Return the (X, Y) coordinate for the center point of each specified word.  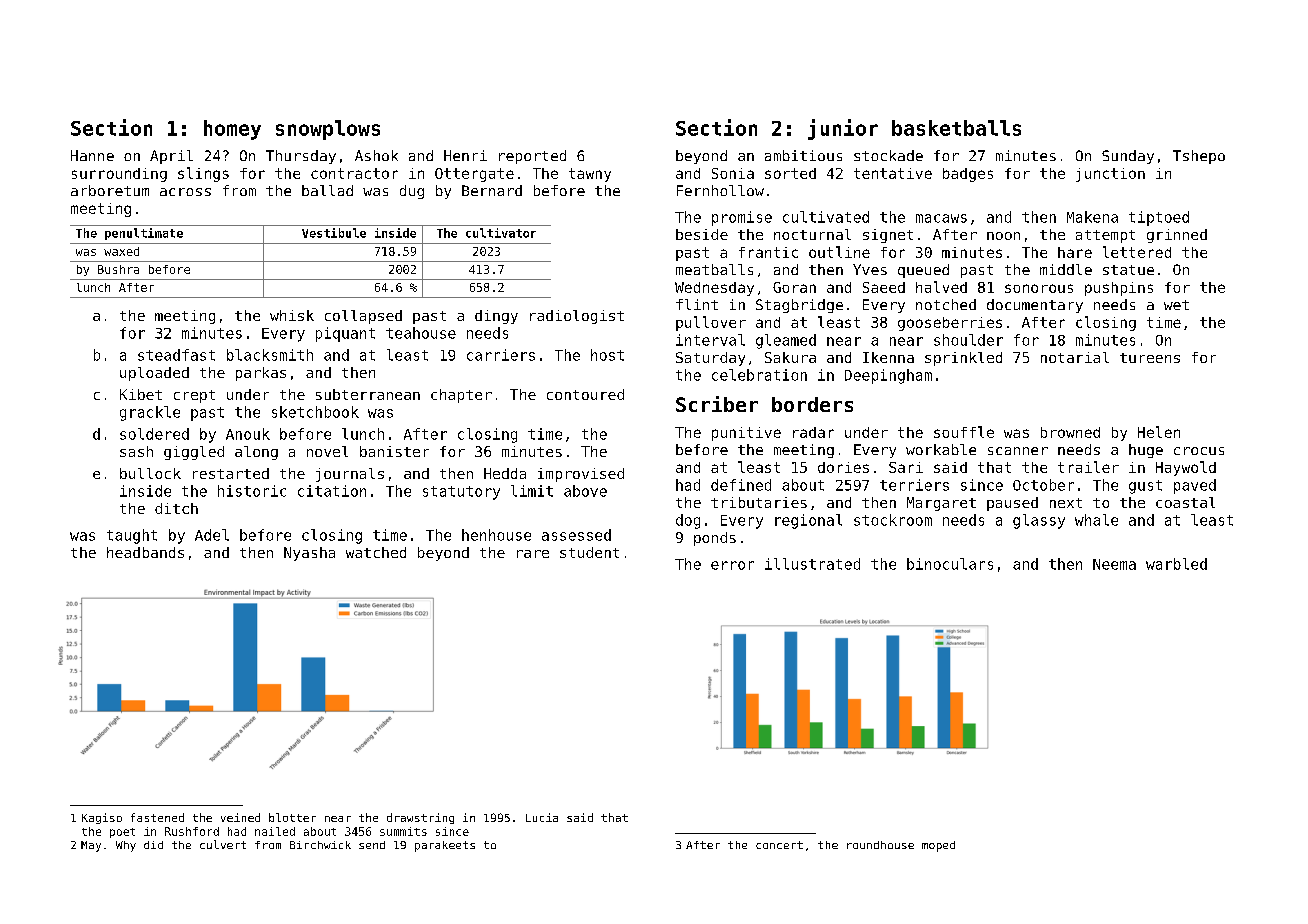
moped (938, 846)
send (372, 845)
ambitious (803, 155)
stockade (888, 155)
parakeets (445, 846)
